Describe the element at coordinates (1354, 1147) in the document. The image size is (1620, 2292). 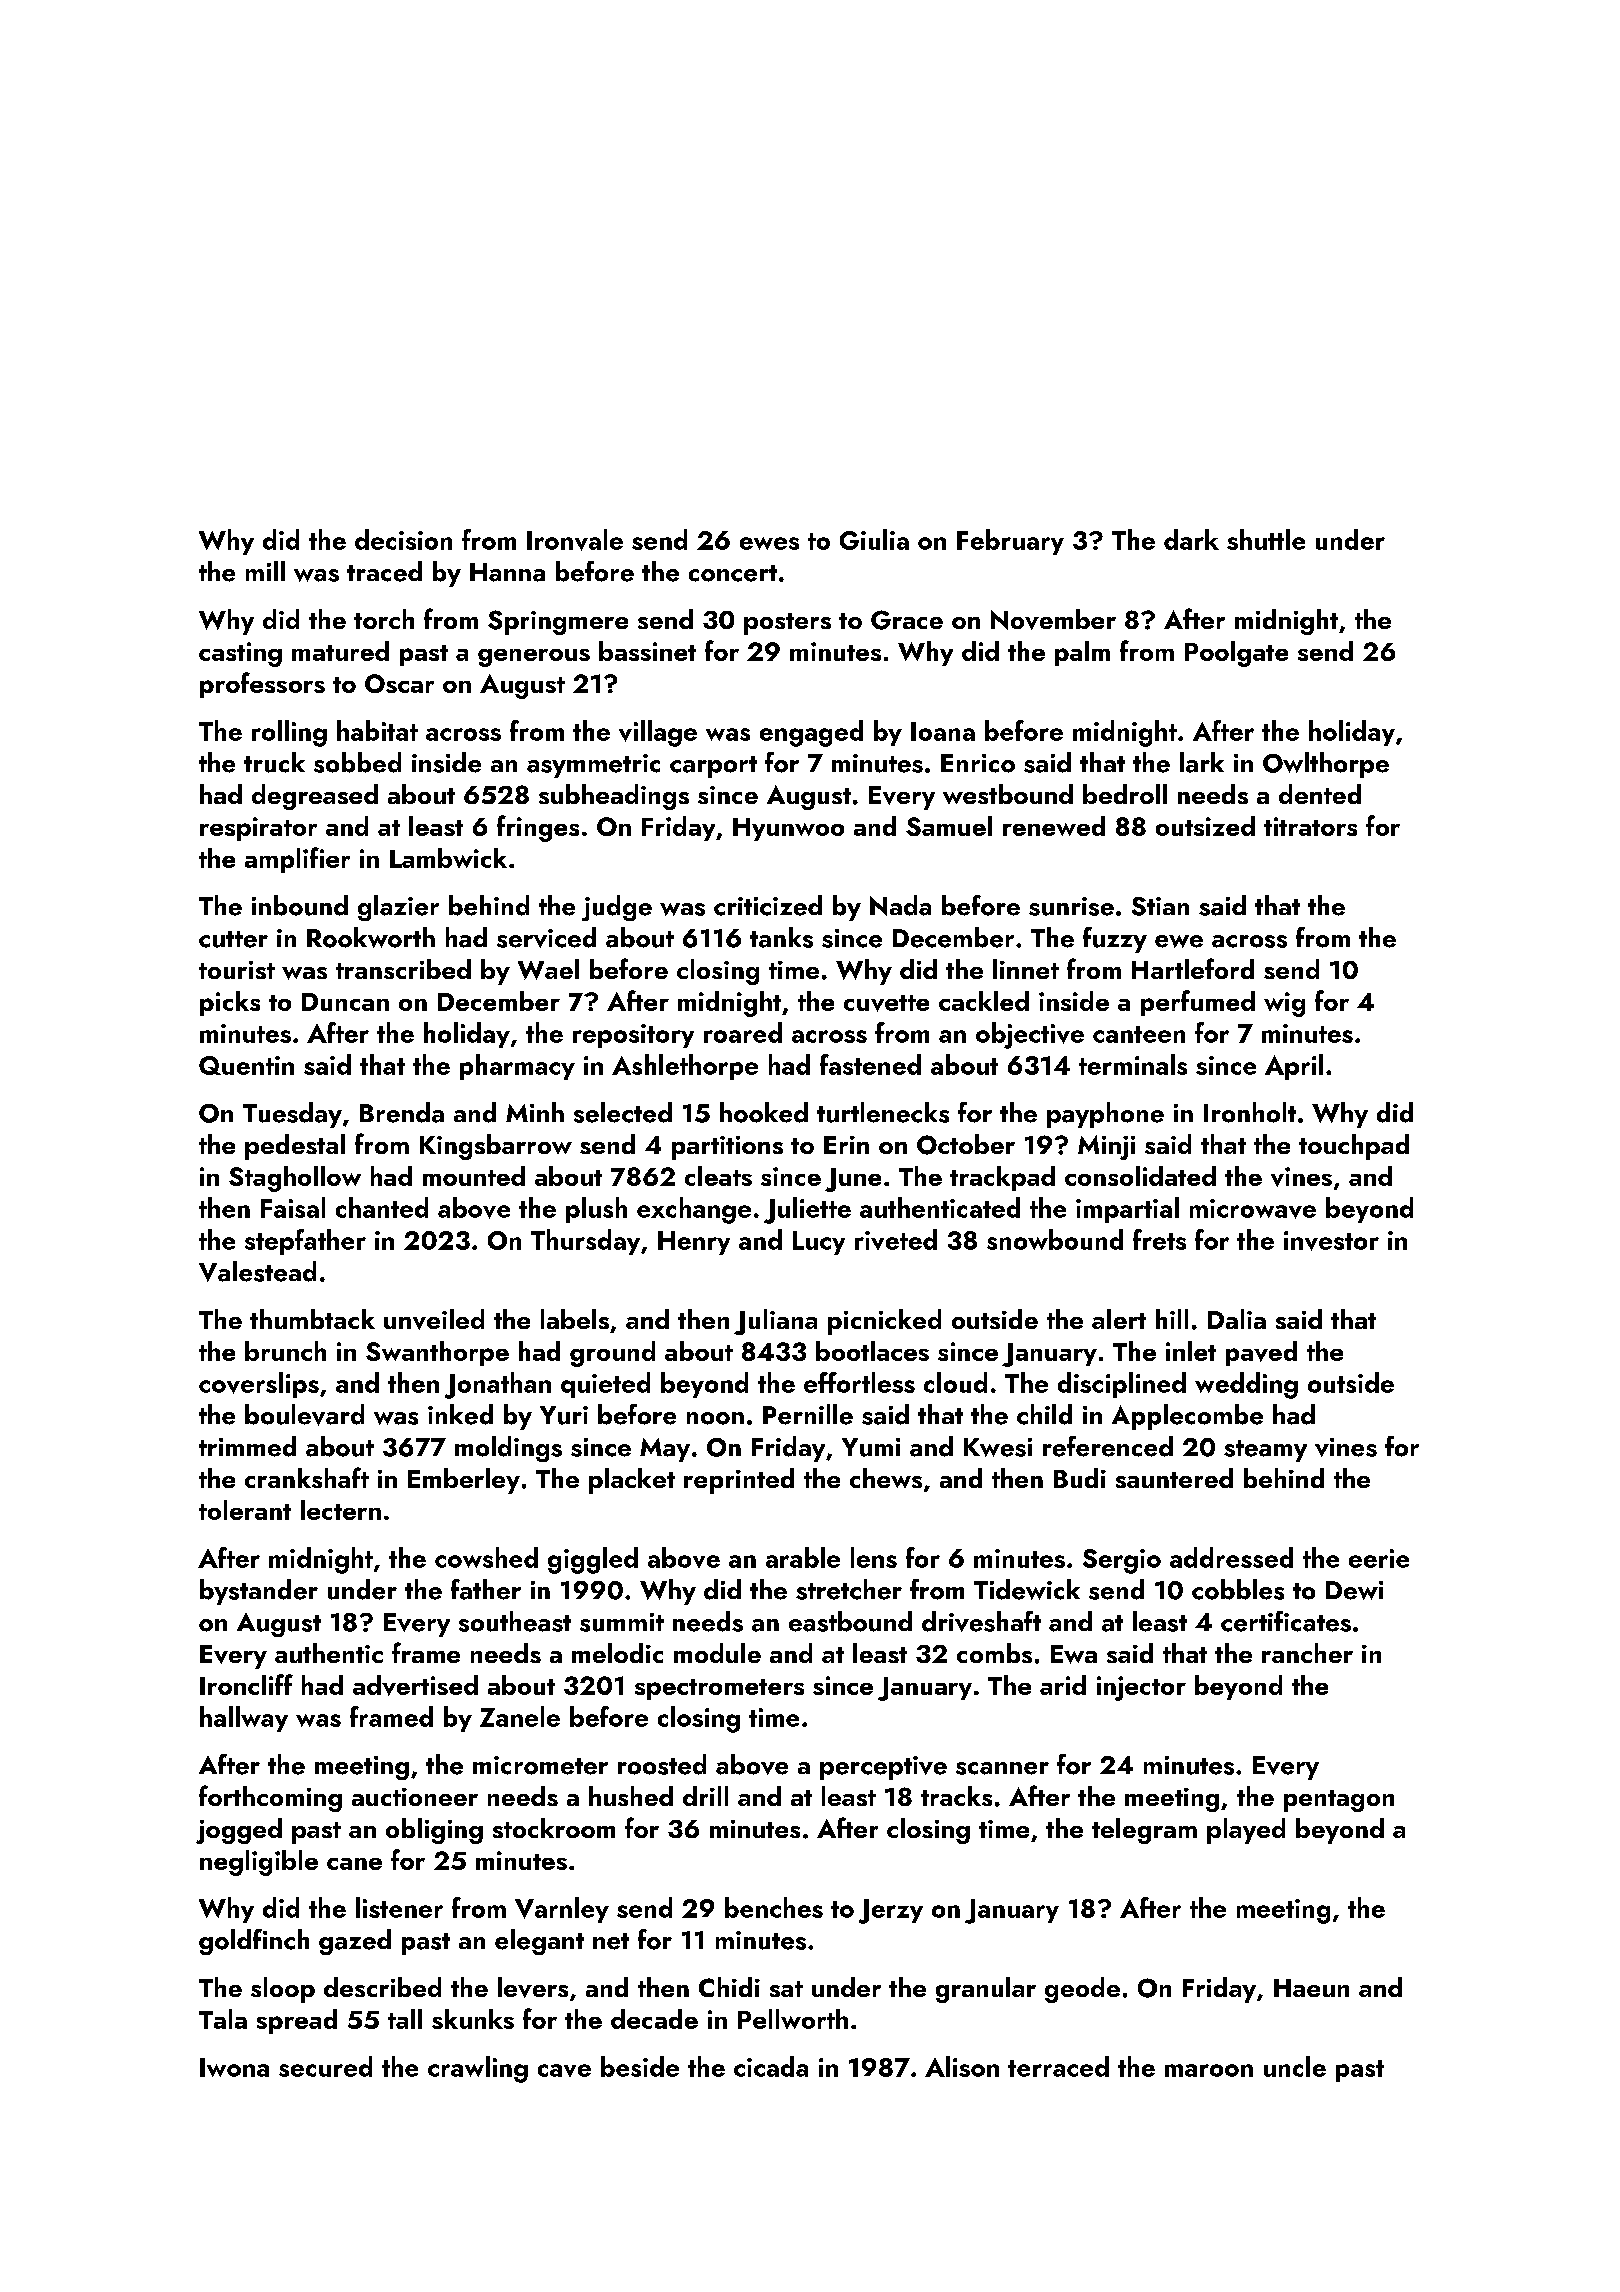
I see `touchpad` at that location.
